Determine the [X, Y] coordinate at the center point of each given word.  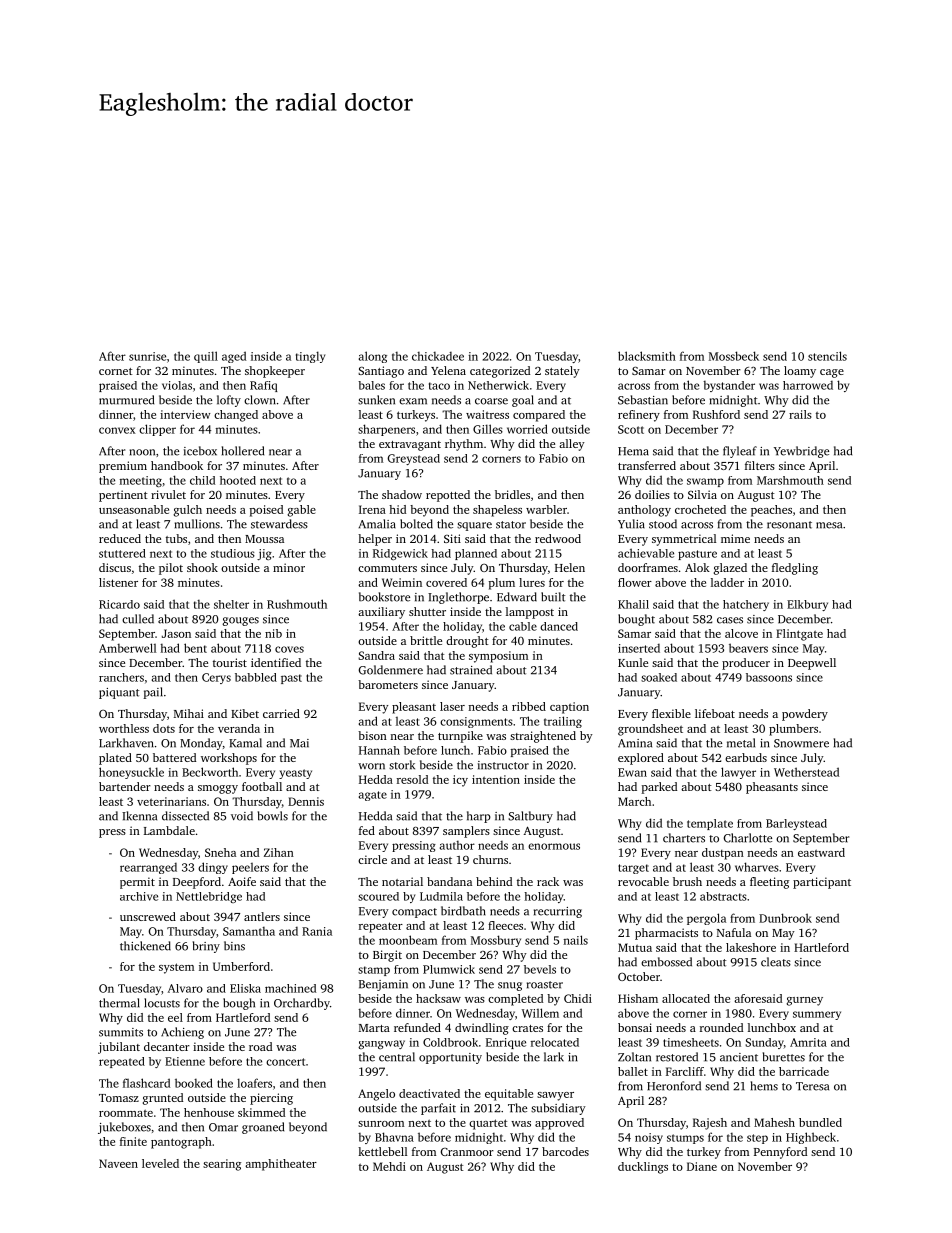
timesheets [691, 1042]
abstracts [723, 896]
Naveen [118, 1163]
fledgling [795, 569]
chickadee [438, 356]
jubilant [119, 1048]
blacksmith [647, 356]
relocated [555, 1042]
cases [730, 620]
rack [548, 881]
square [474, 526]
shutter [427, 611]
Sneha [220, 852]
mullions [197, 524]
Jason [176, 633]
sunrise [147, 356]
